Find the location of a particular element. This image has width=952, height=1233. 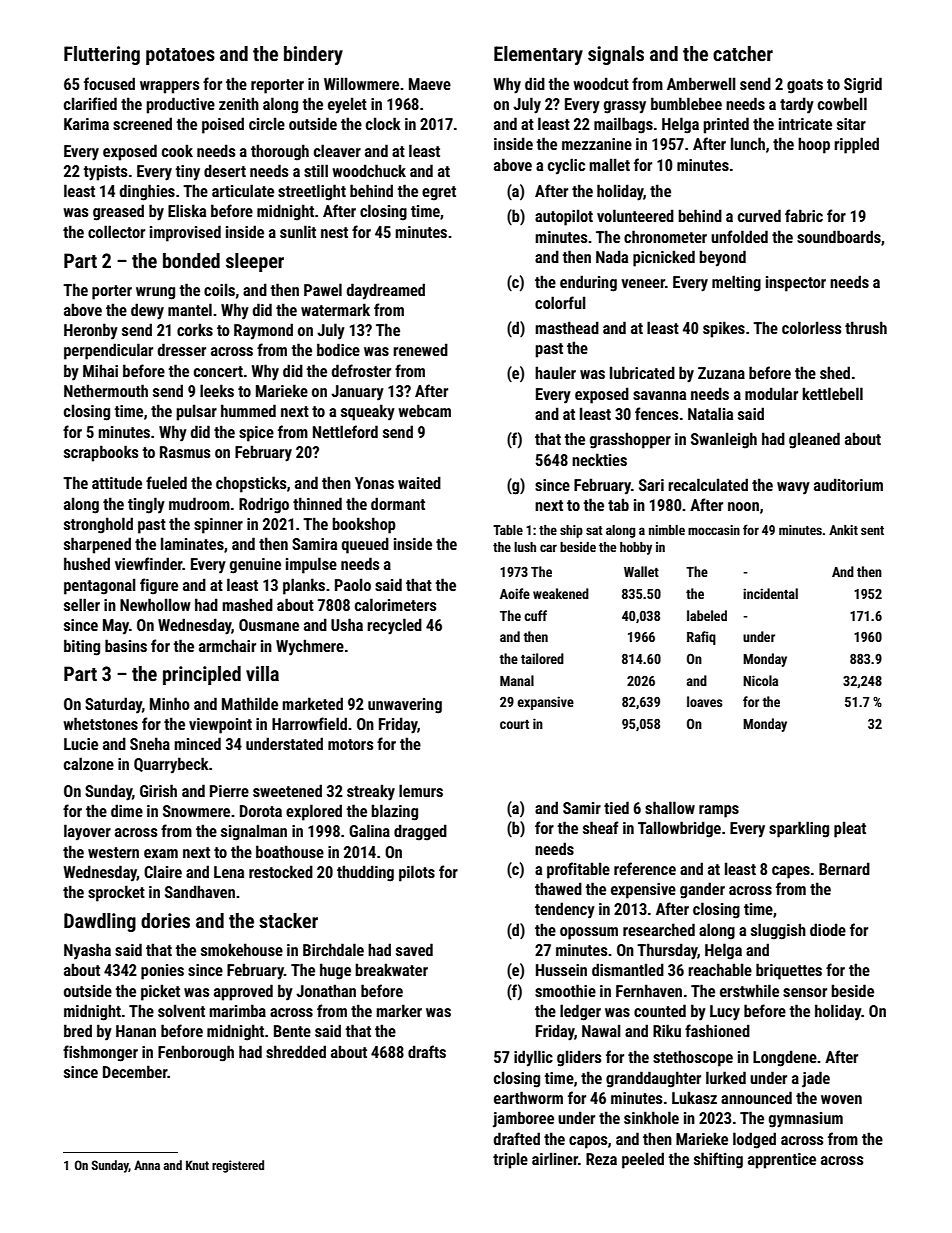

enduring is located at coordinates (588, 283).
